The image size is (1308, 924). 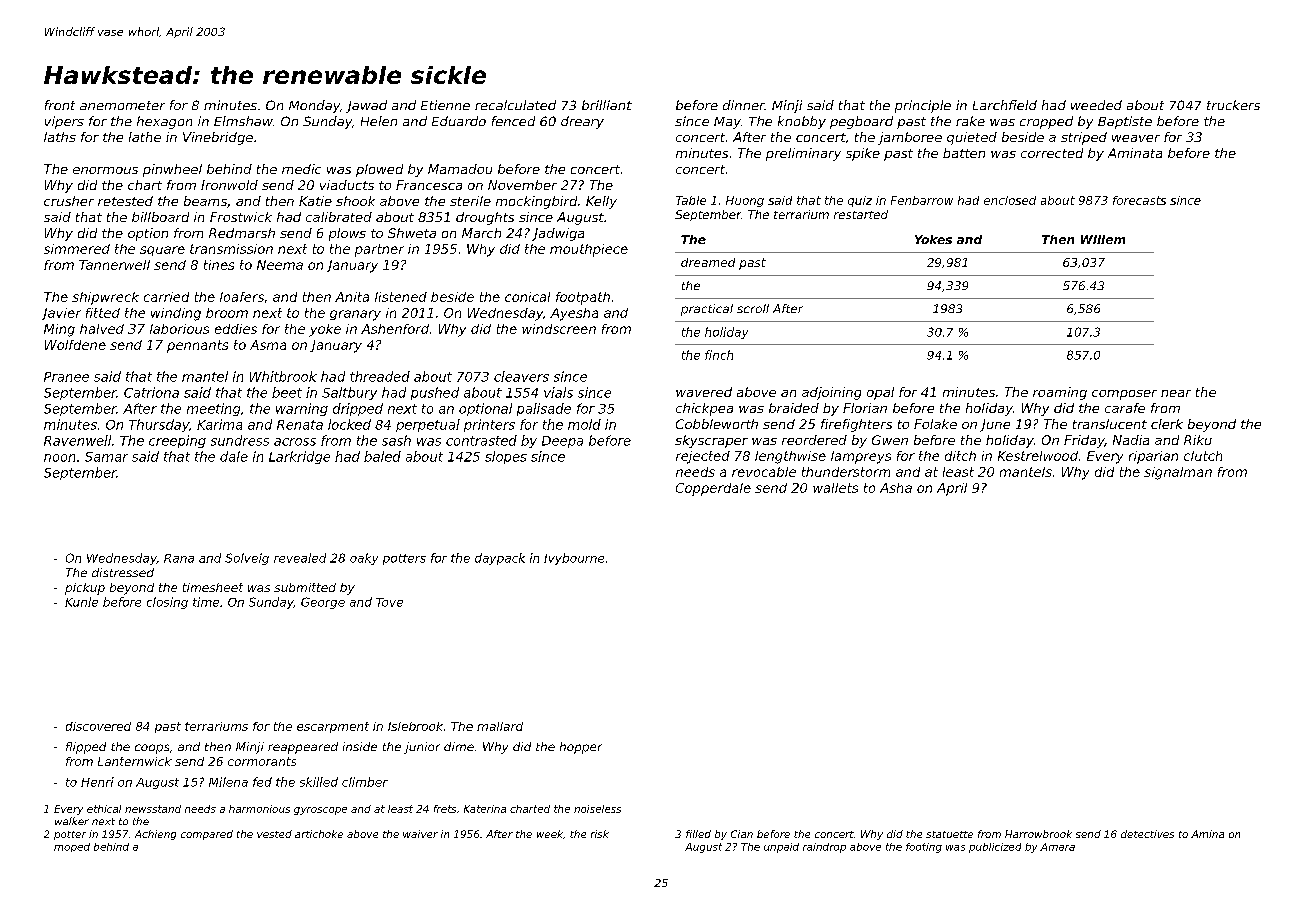 I want to click on Katerina, so click(x=485, y=809).
